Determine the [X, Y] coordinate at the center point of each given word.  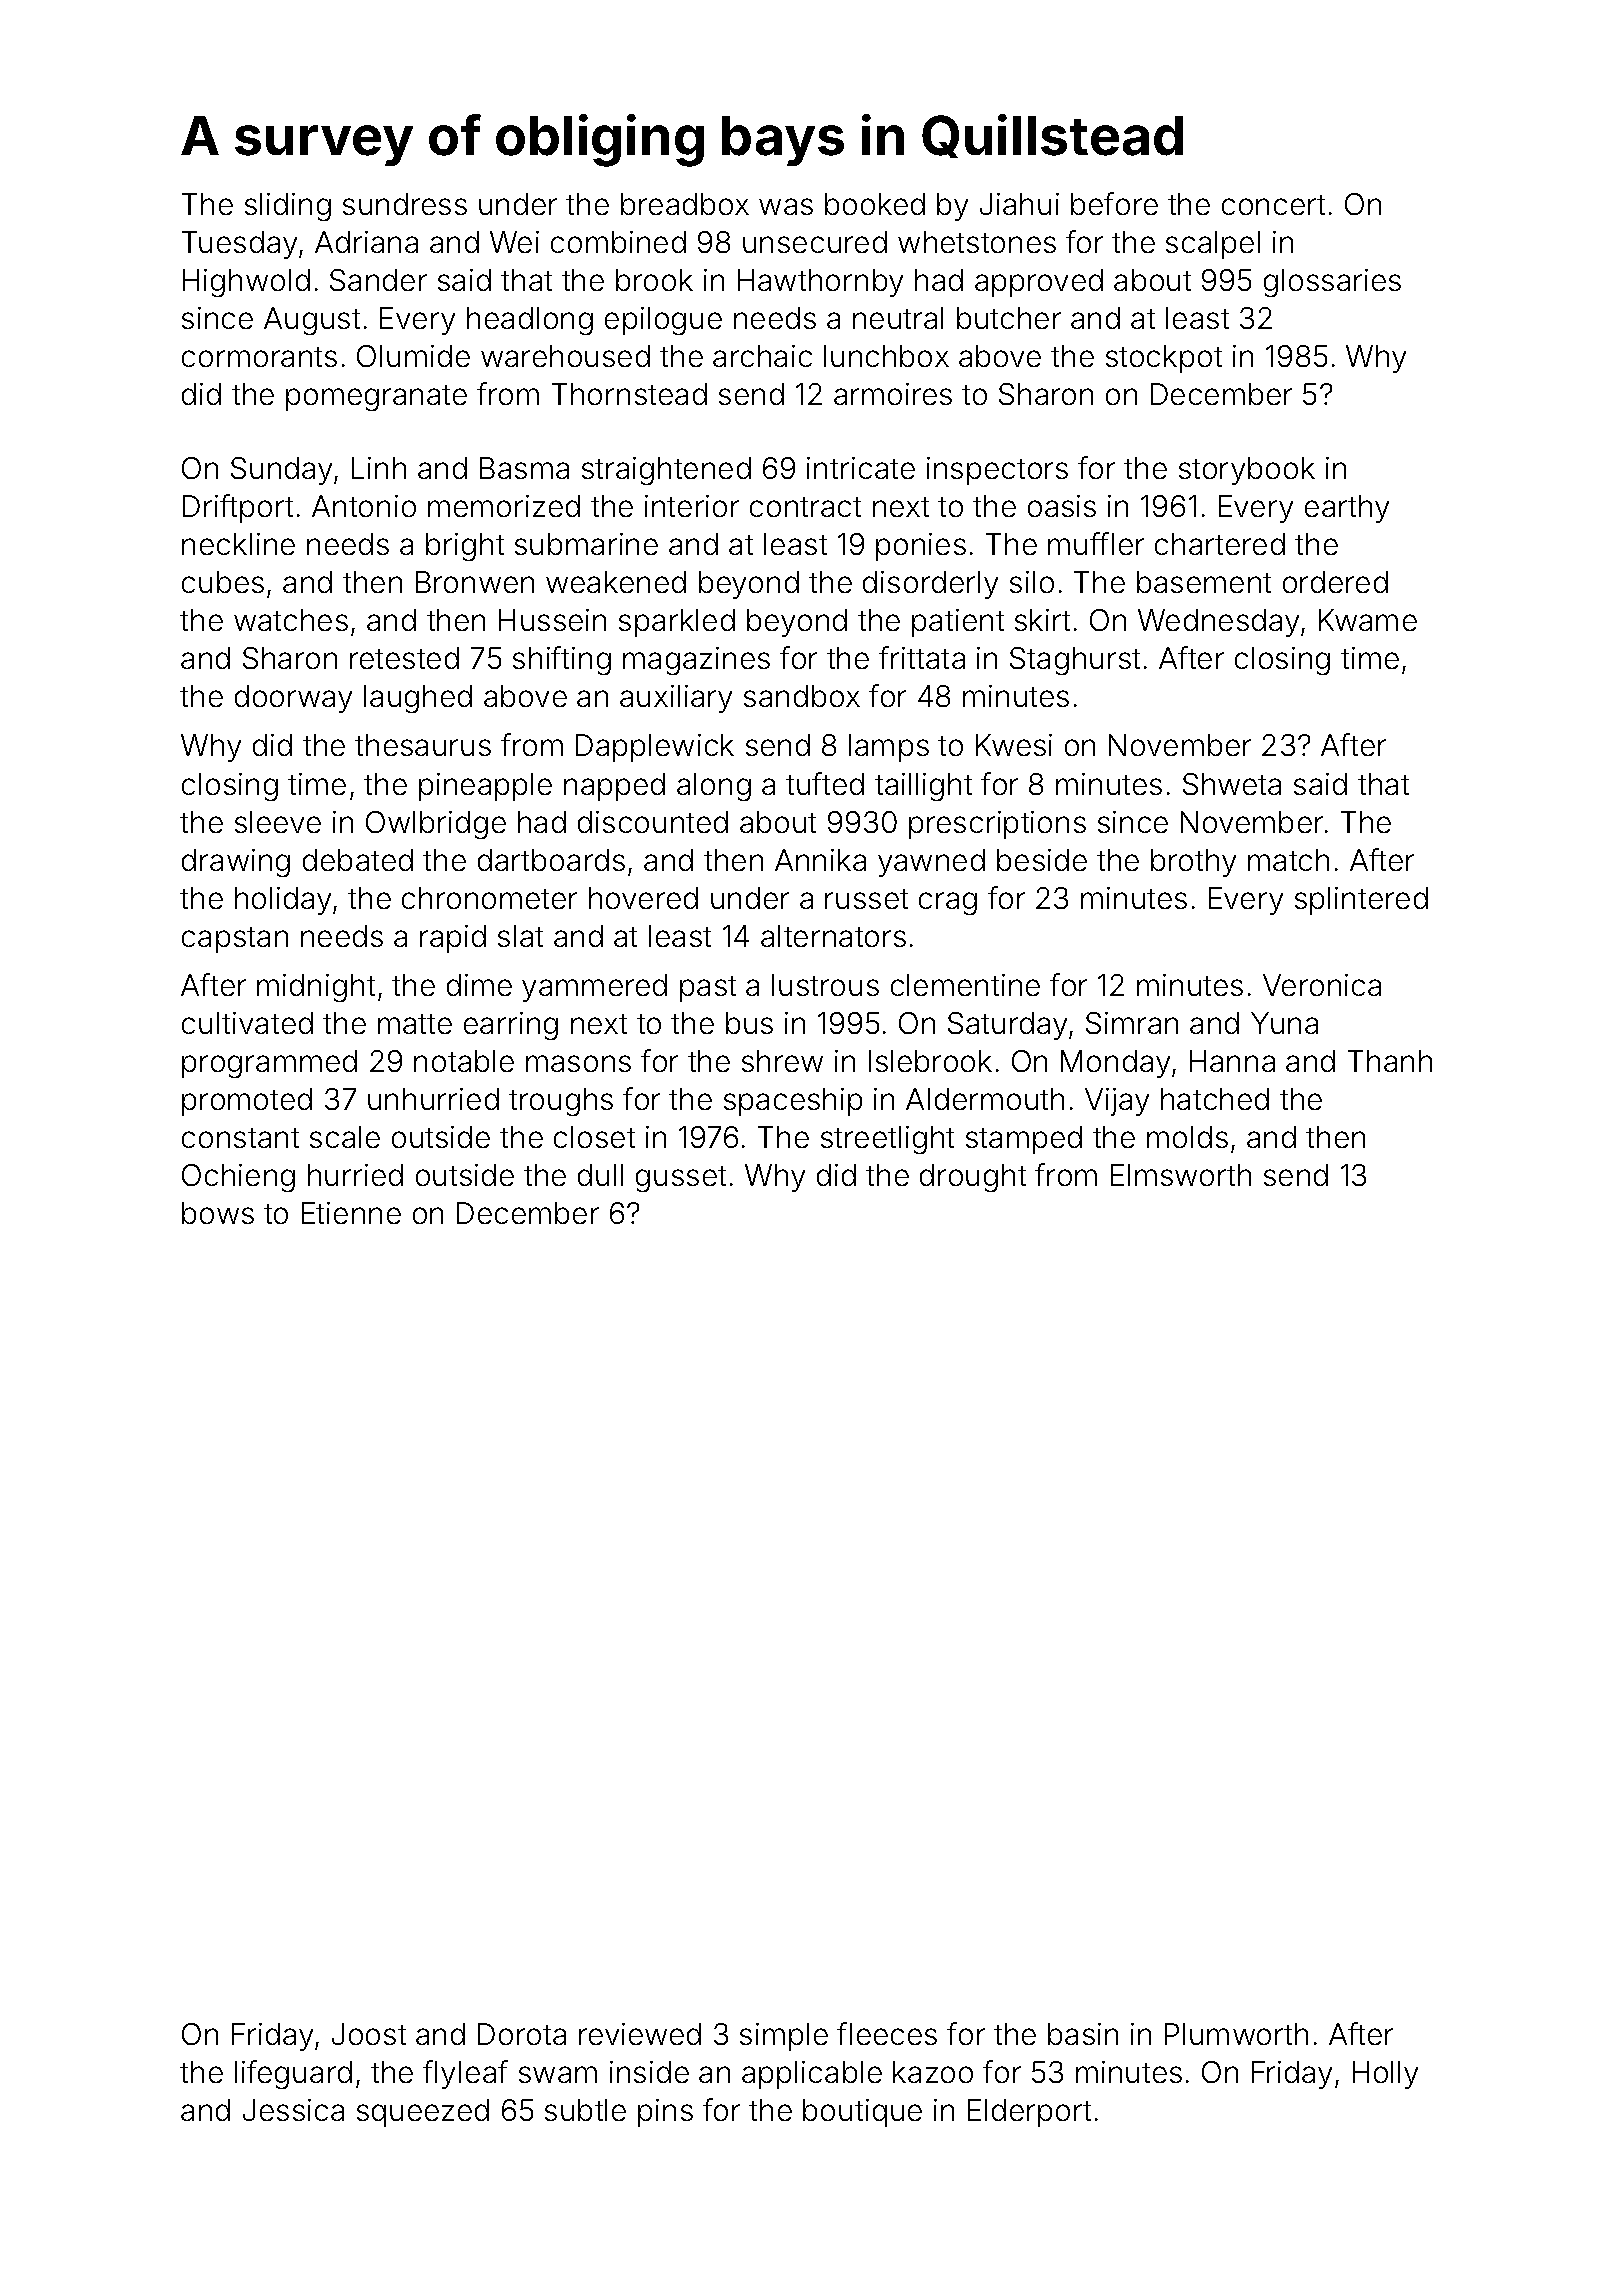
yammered [594, 988]
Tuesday [239, 245]
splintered [1361, 901]
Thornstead [629, 394]
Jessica [293, 2110]
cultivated [247, 1023]
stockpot [1164, 359]
